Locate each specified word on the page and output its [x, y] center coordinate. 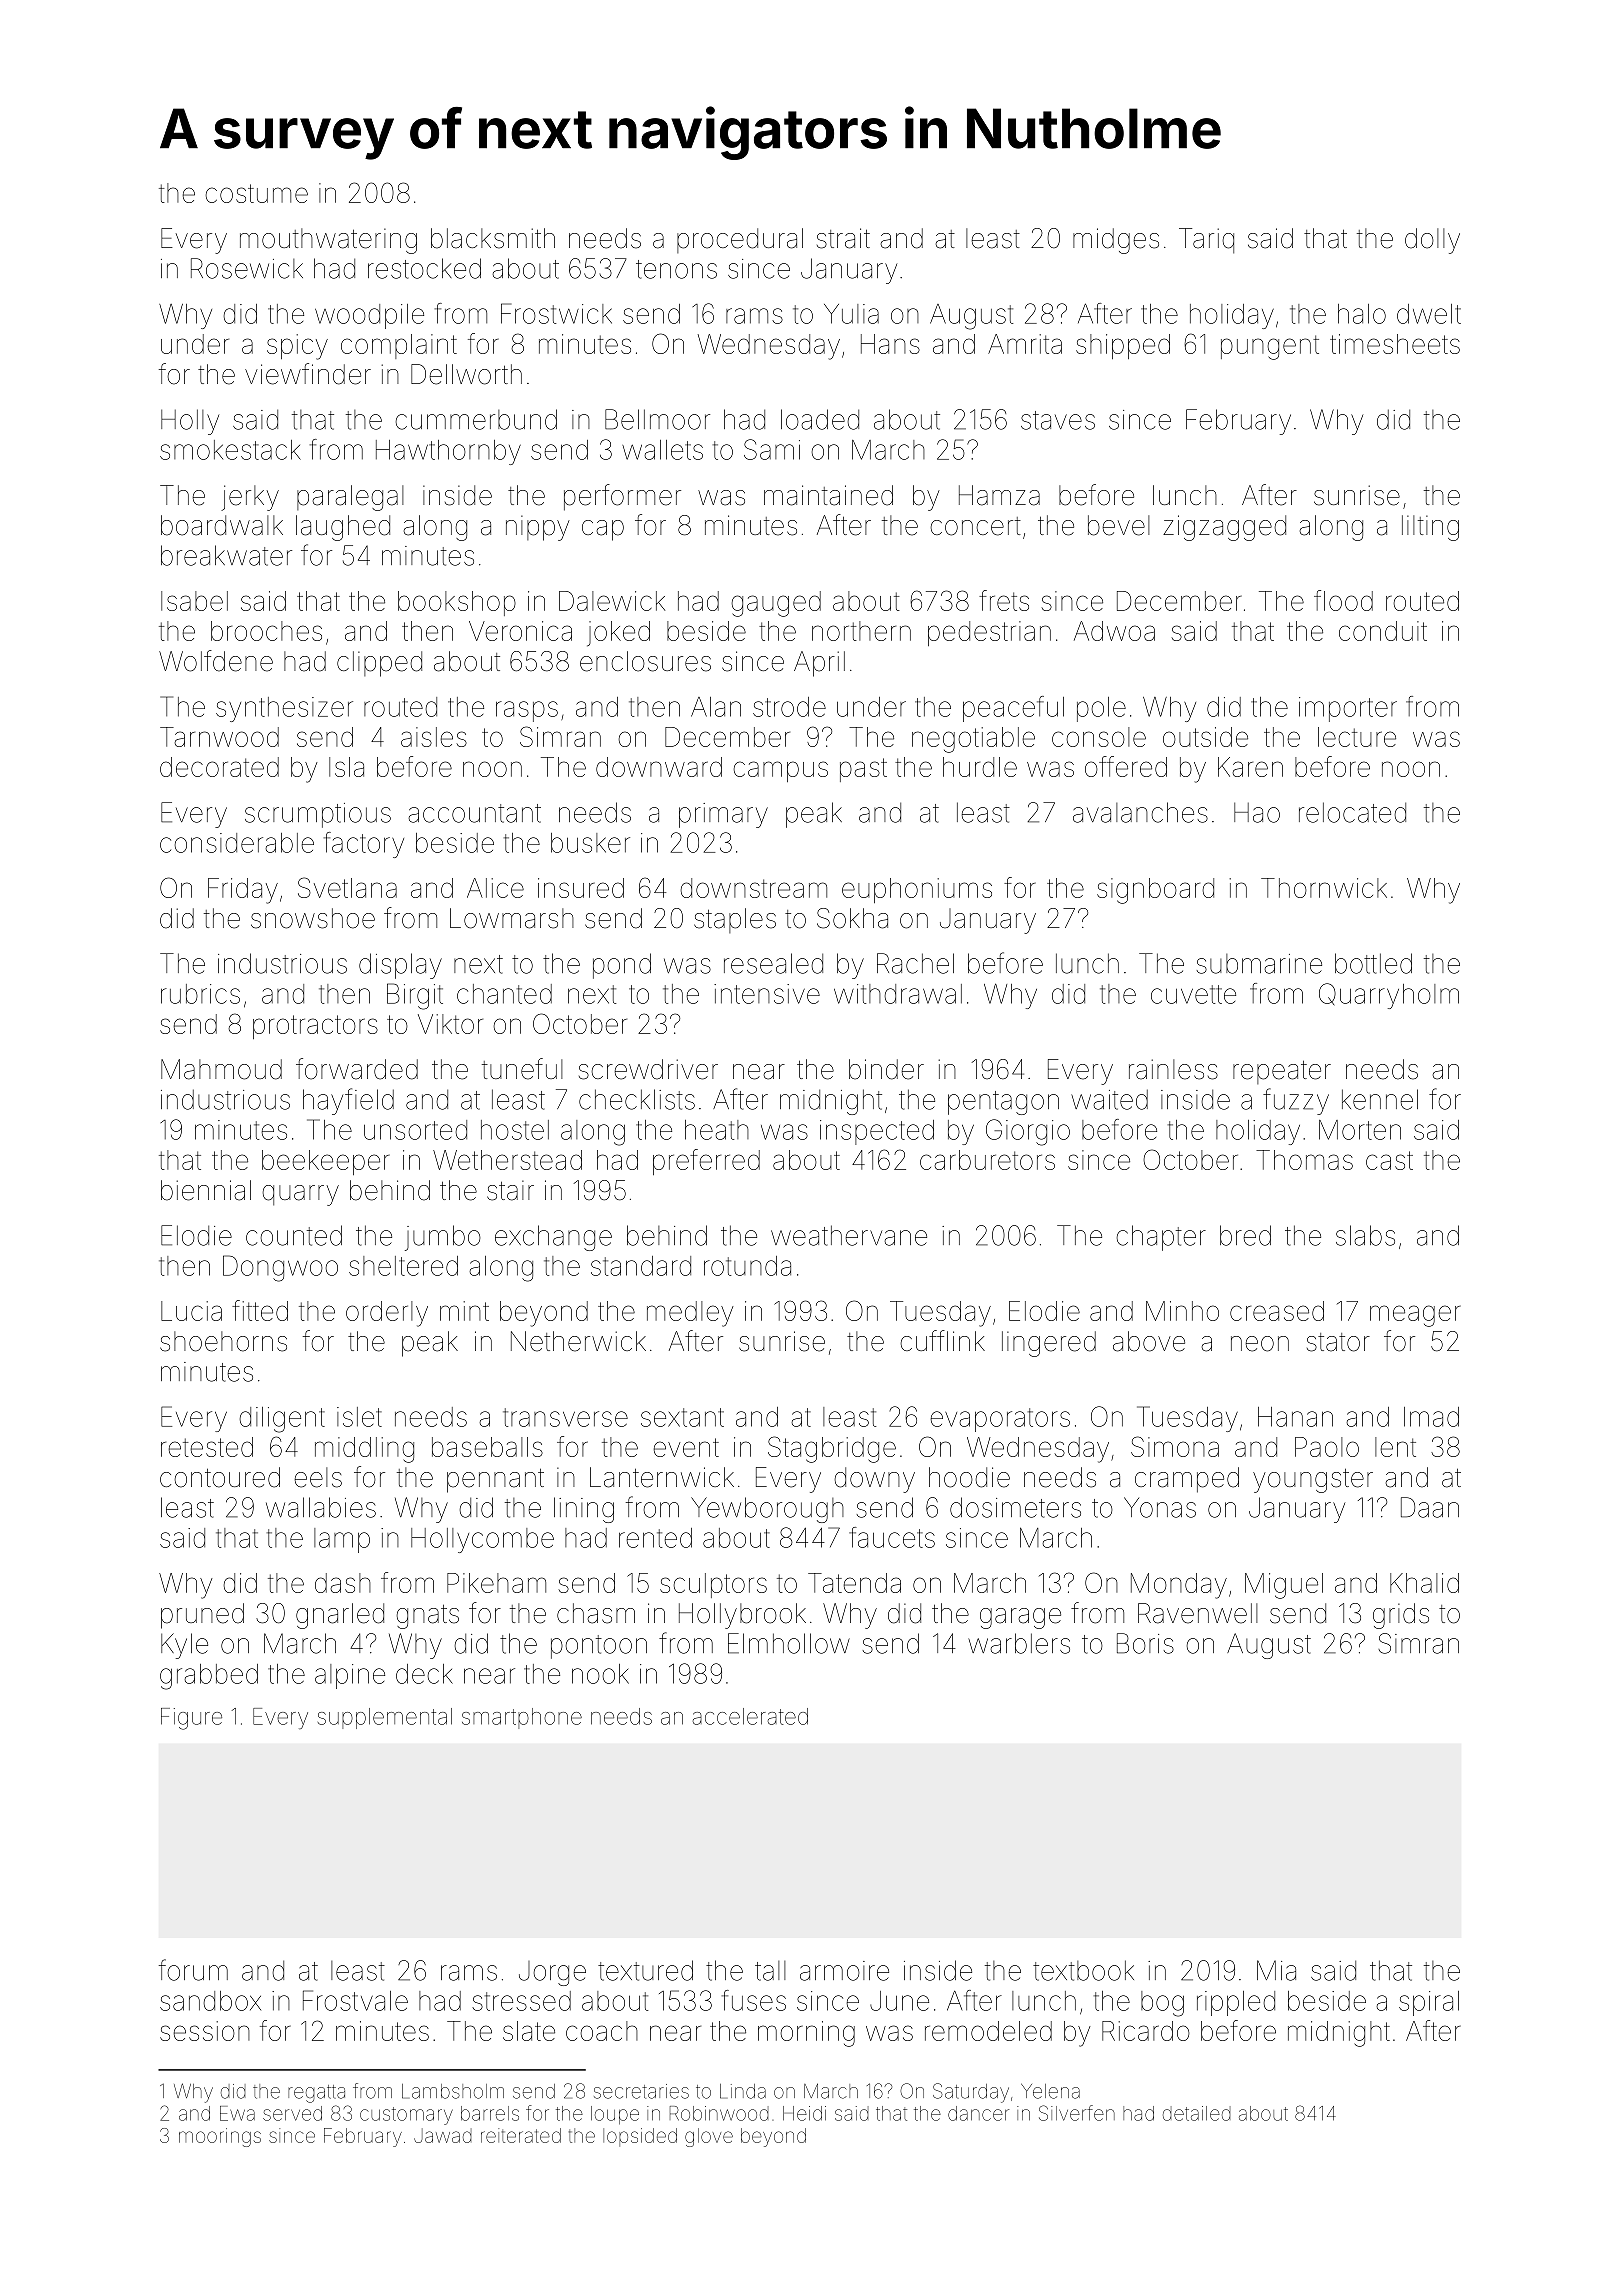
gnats [427, 1617]
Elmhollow [789, 1643]
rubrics [200, 994]
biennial [206, 1190]
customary [406, 2116]
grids [1401, 1616]
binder [886, 1069]
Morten [1360, 1130]
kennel [1380, 1099]
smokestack [230, 450]
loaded [820, 419]
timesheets [1395, 344]
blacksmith [493, 238]
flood [1343, 600]
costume [256, 193]
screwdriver [648, 1069]
